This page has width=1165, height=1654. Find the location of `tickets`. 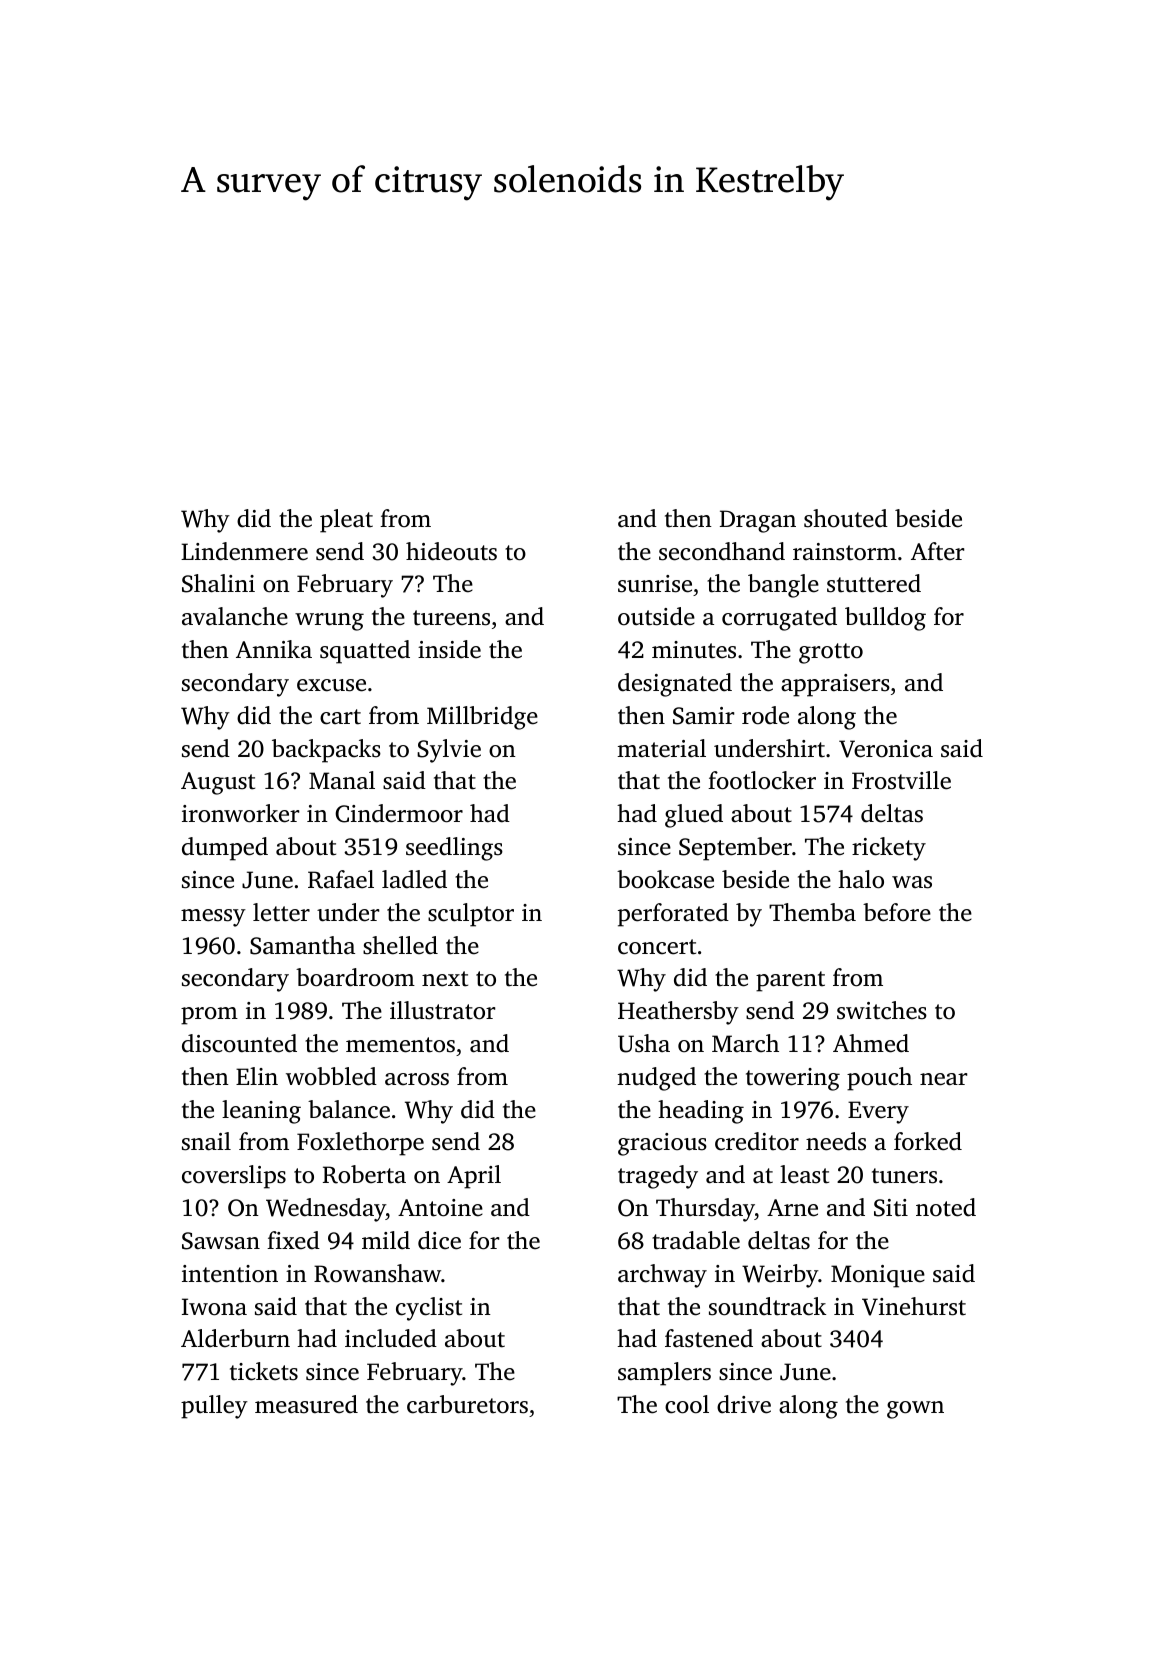

tickets is located at coordinates (264, 1371).
